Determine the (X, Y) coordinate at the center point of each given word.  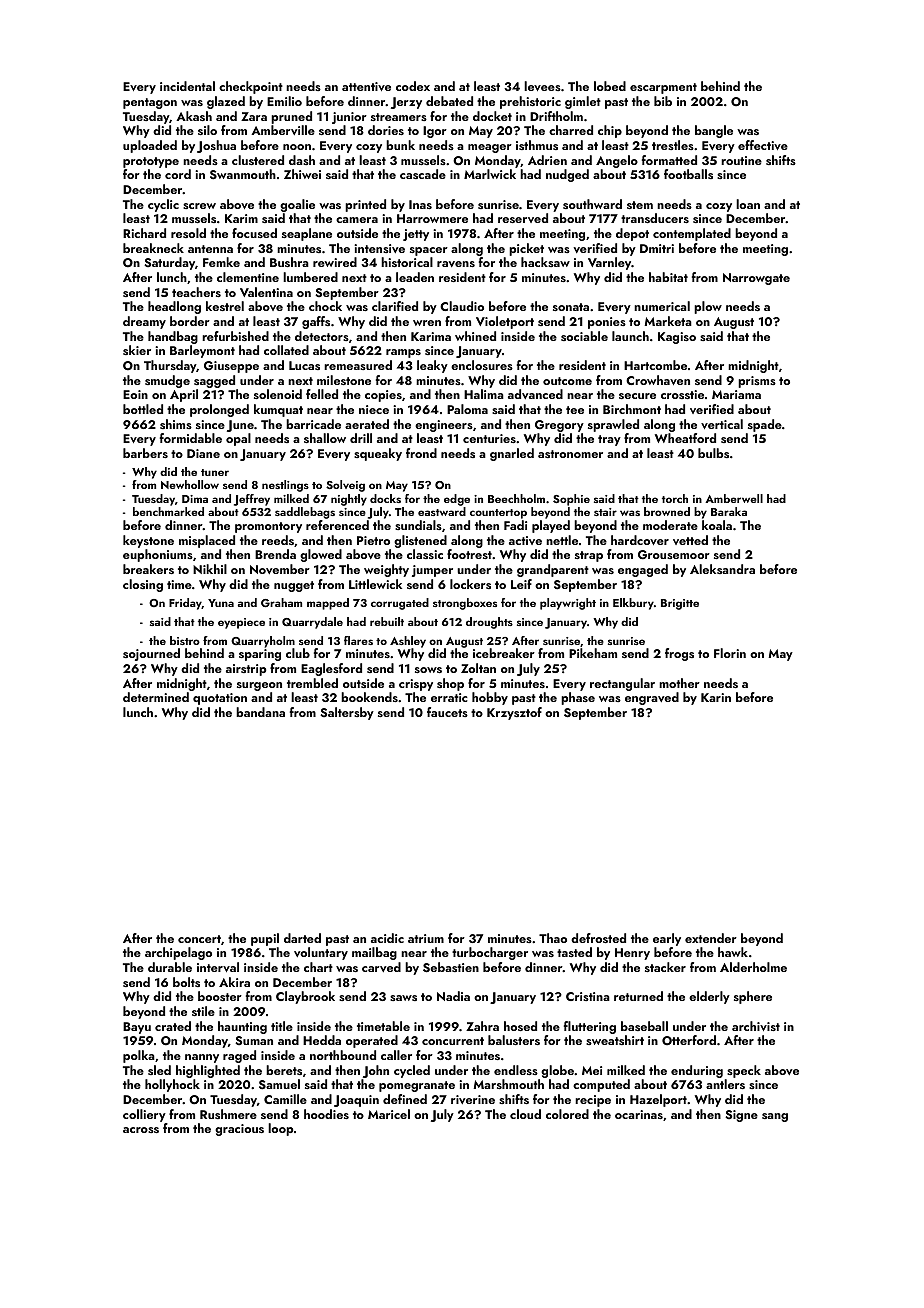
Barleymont (202, 351)
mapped (328, 604)
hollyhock (172, 1085)
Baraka (729, 511)
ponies (607, 323)
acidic (387, 938)
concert (199, 939)
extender (711, 938)
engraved (652, 698)
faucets (447, 712)
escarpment (663, 88)
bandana (260, 712)
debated (449, 101)
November (280, 569)
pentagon (150, 103)
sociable (584, 336)
